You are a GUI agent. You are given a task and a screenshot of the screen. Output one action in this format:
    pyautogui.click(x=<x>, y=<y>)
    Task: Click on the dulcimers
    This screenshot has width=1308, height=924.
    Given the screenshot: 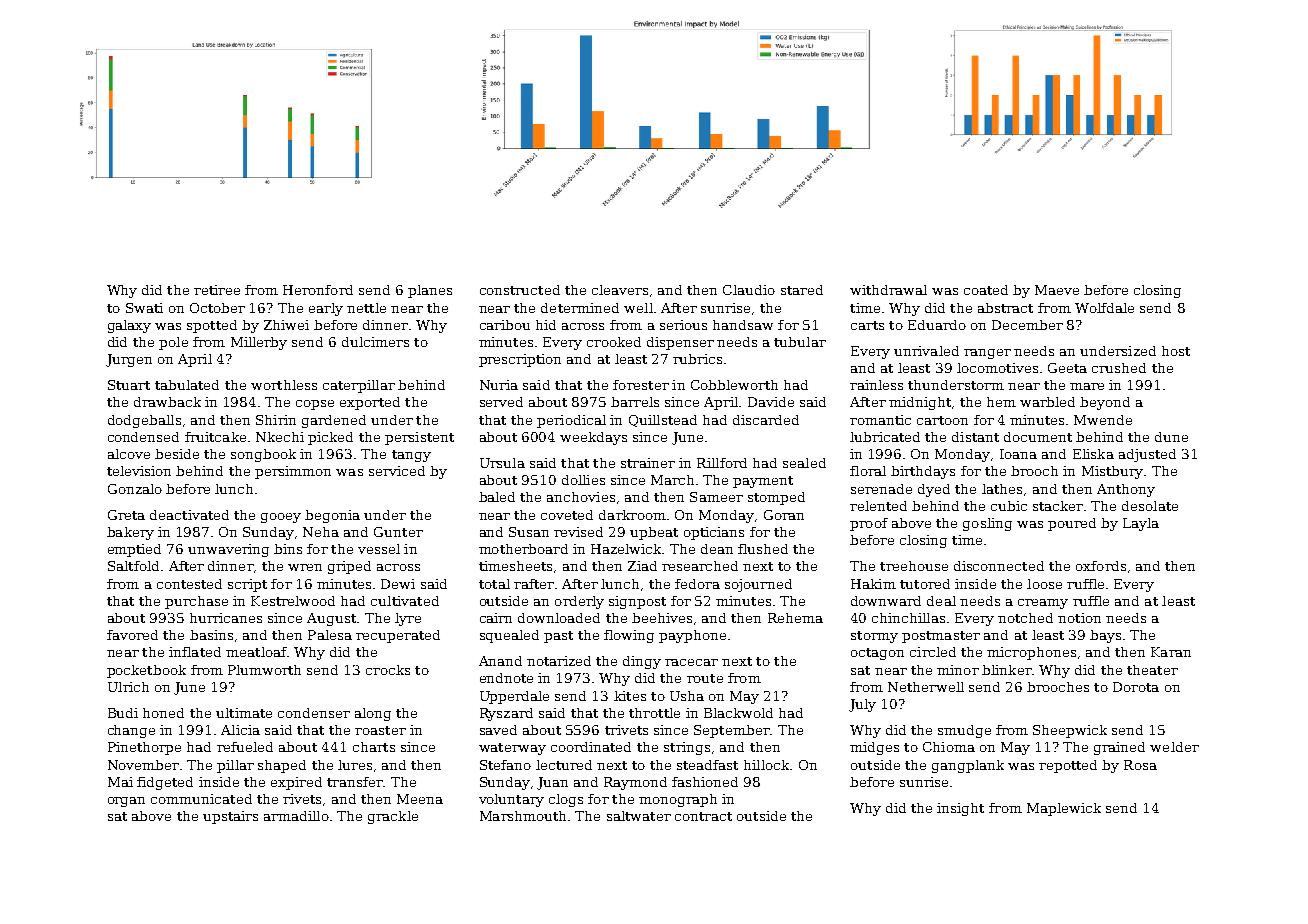 What is the action you would take?
    pyautogui.click(x=375, y=342)
